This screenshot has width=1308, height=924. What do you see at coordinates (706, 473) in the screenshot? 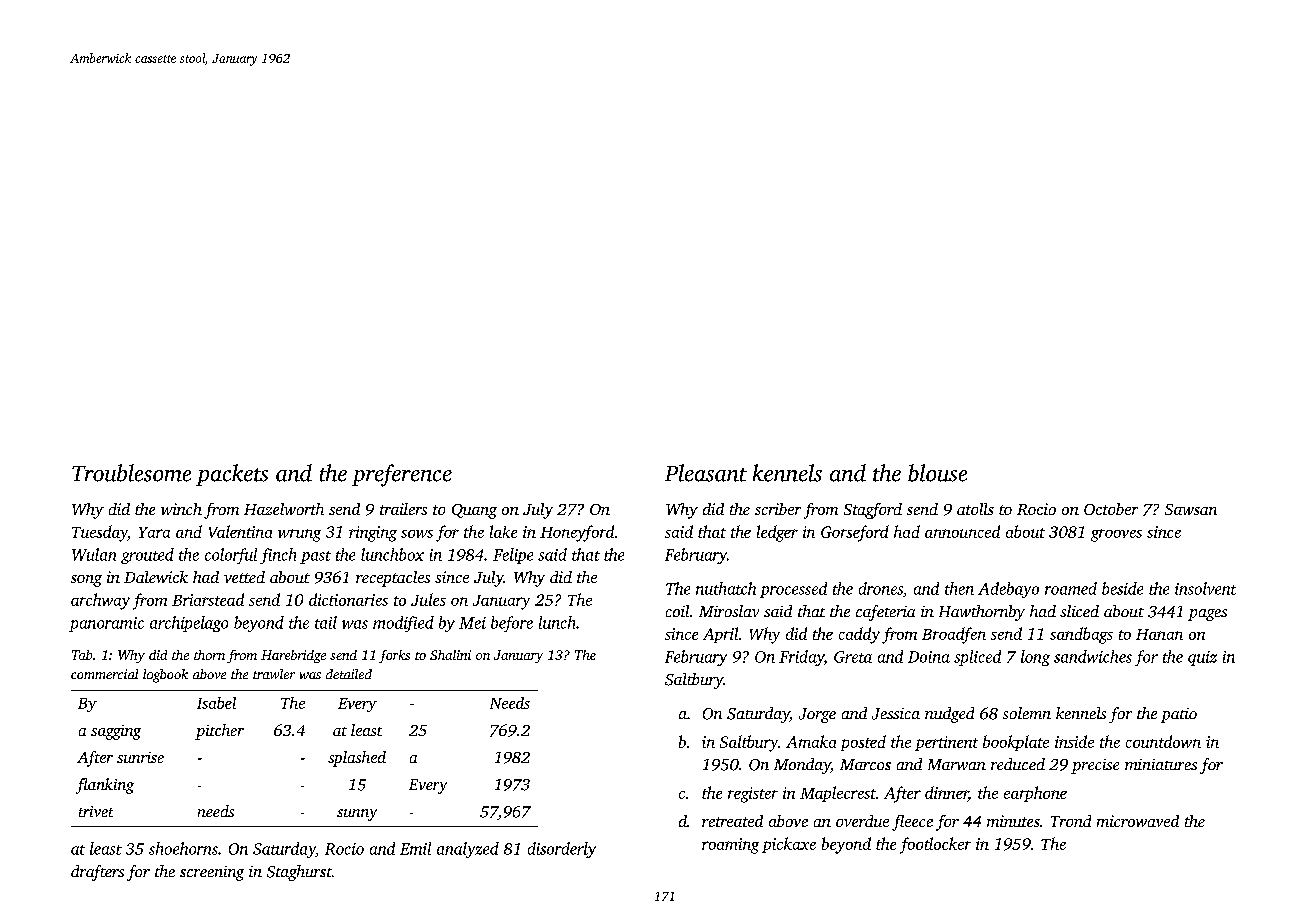
I see `Pleasant` at bounding box center [706, 473].
